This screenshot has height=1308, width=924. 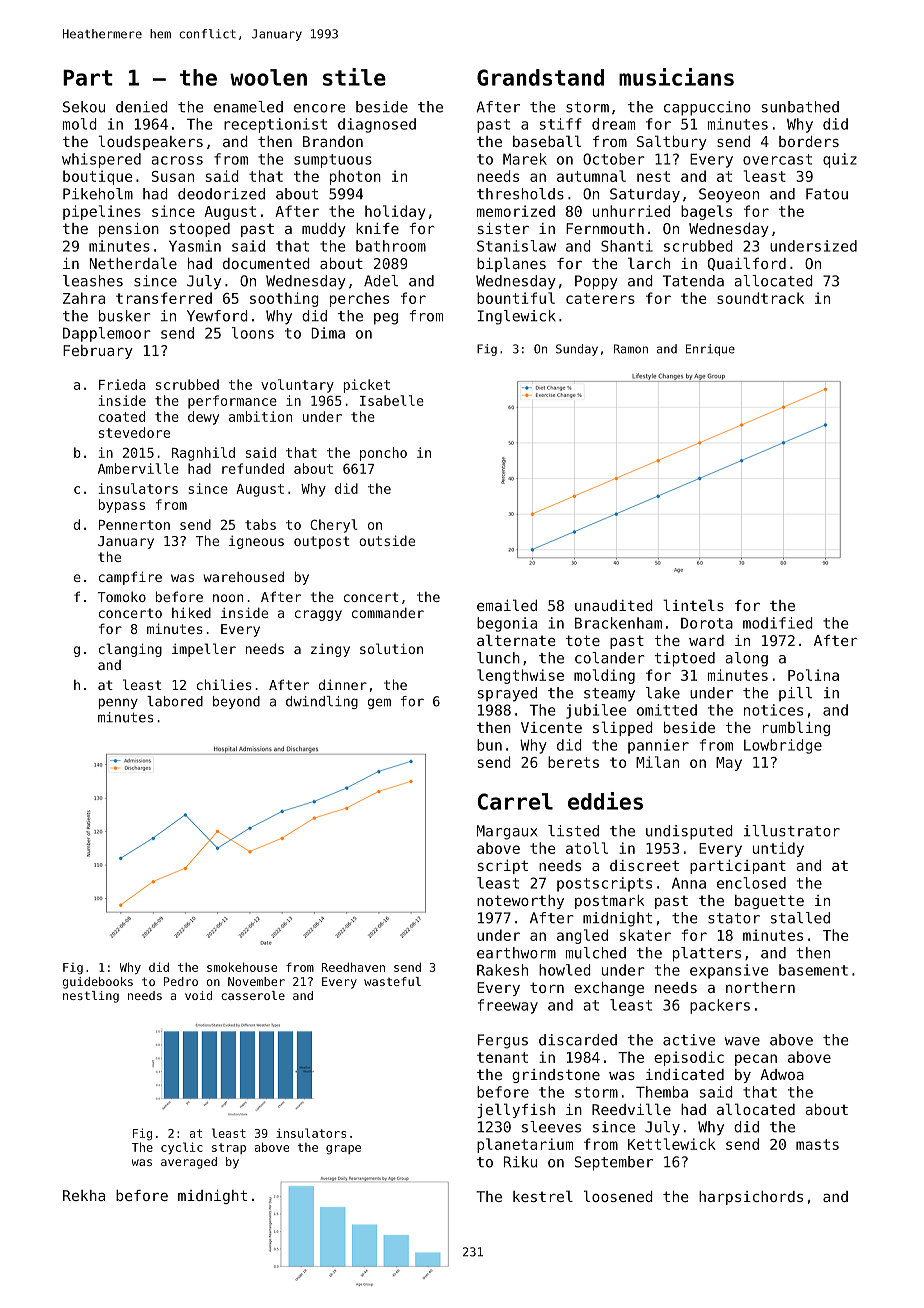 I want to click on kestrel, so click(x=543, y=1196).
